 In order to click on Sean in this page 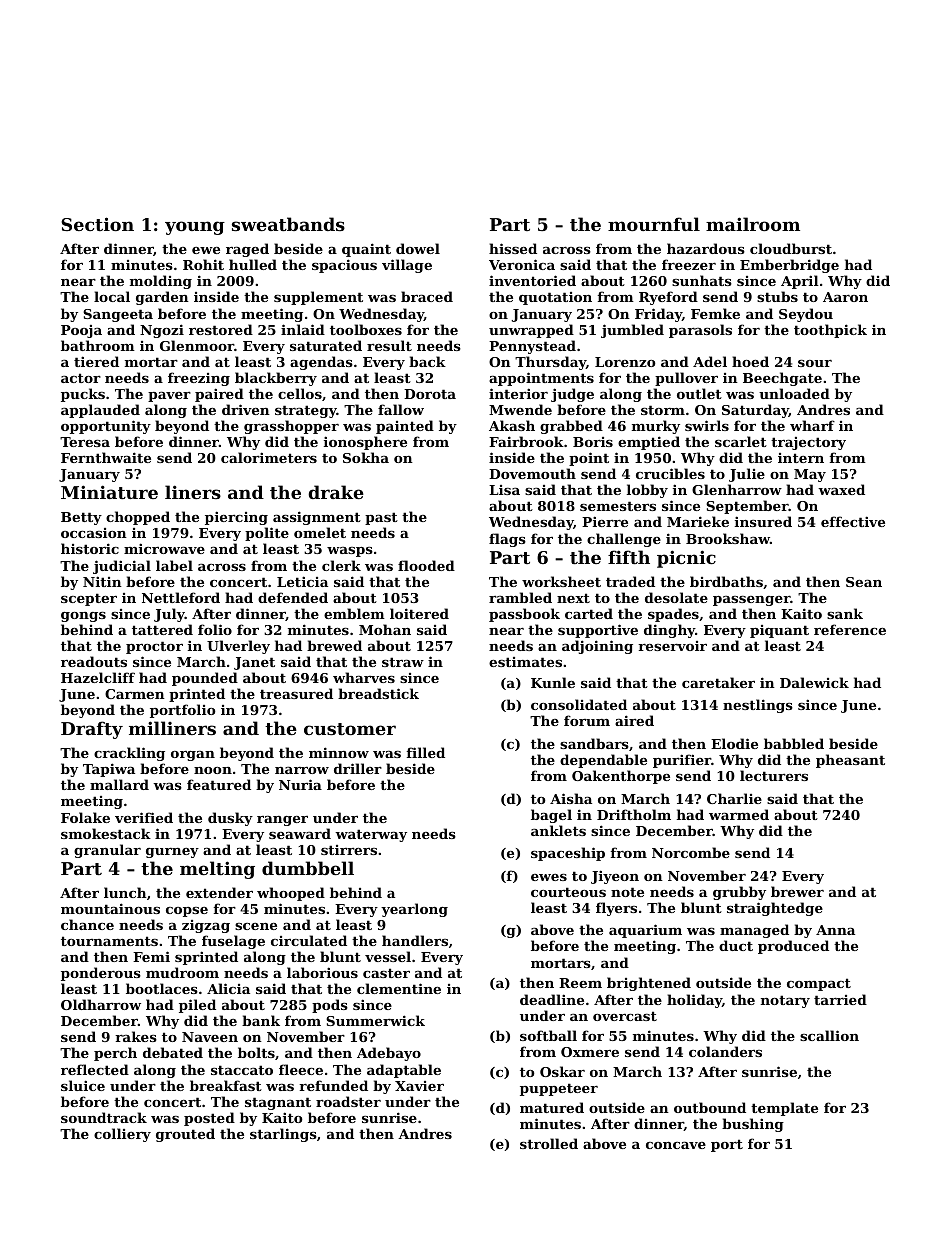, I will do `click(864, 582)`.
